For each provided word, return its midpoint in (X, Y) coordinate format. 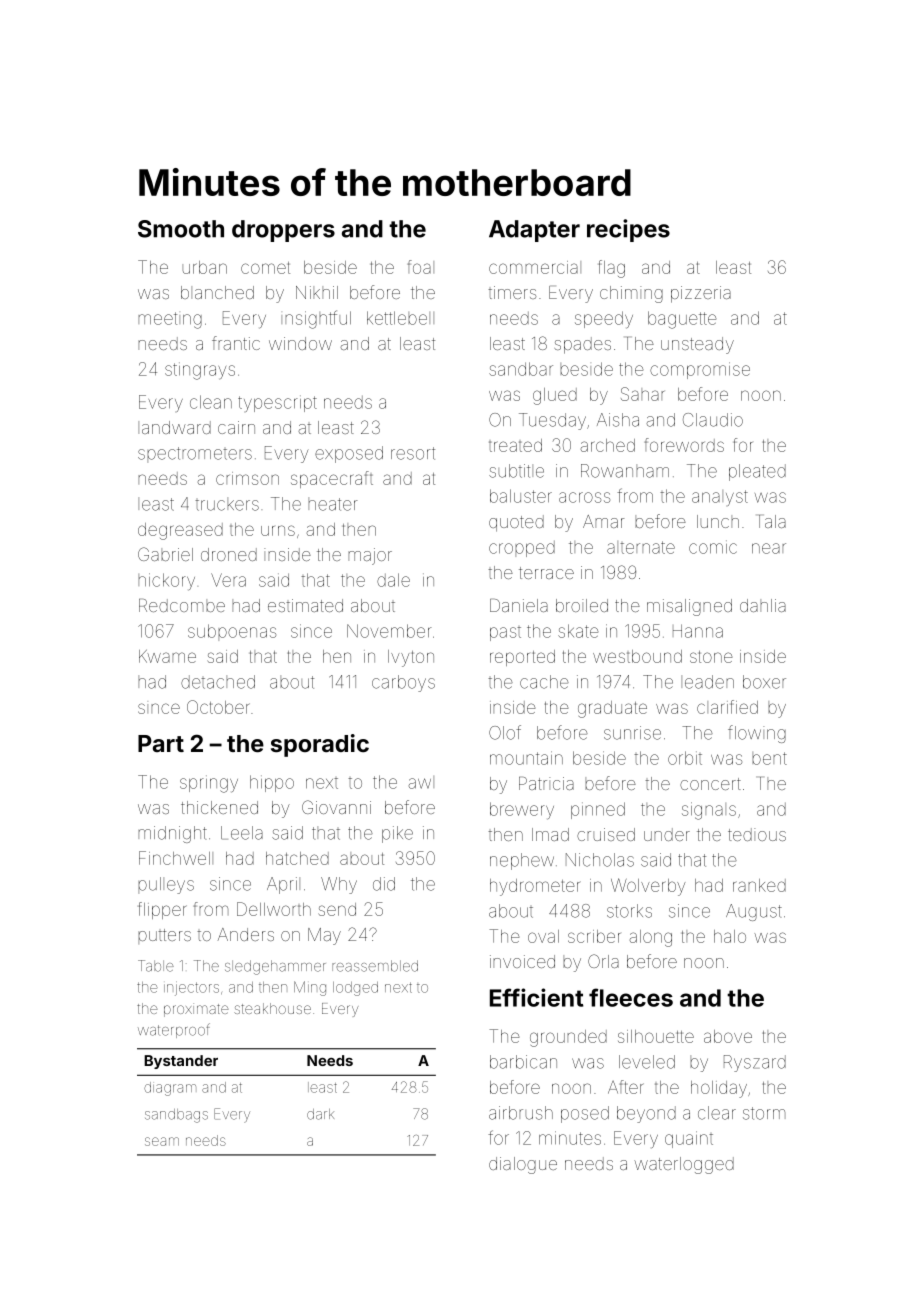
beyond (646, 1114)
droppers (283, 231)
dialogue (523, 1165)
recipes (628, 230)
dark (320, 1114)
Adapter (534, 231)
